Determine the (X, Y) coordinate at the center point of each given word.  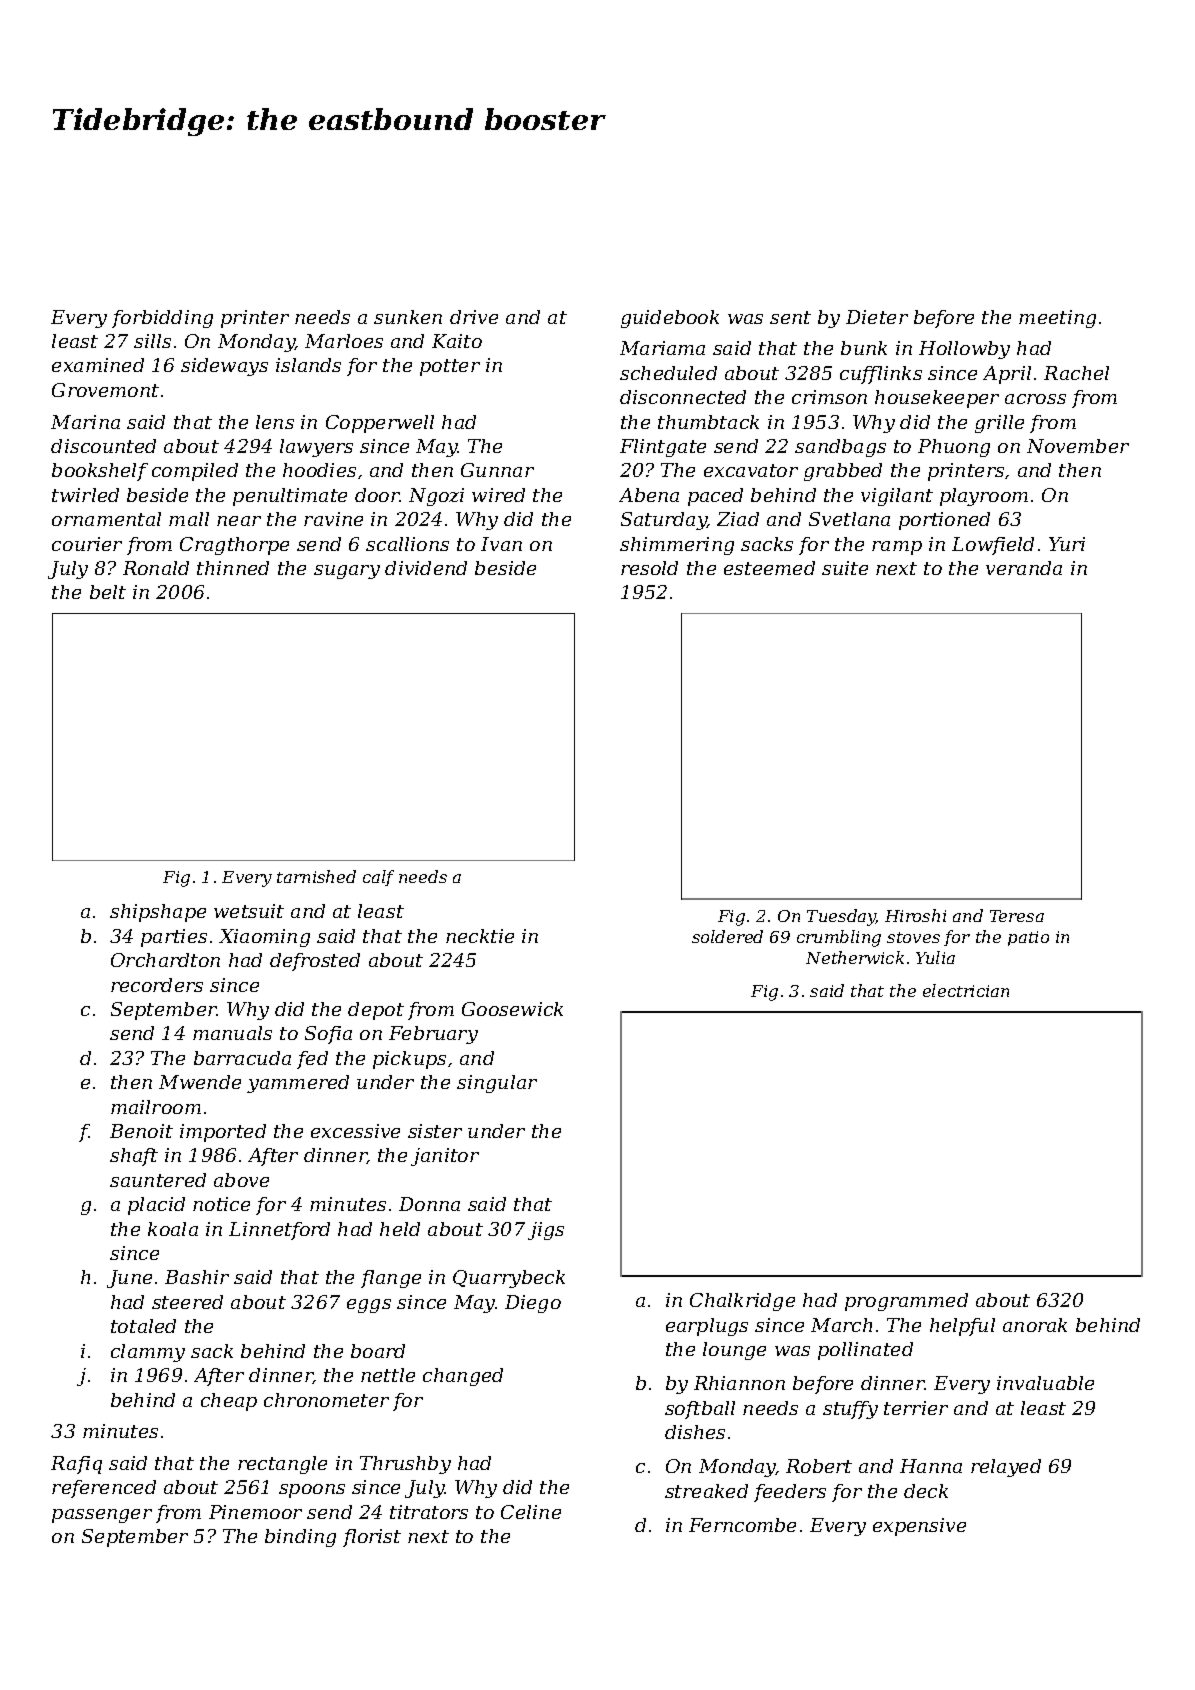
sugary (347, 572)
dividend (426, 568)
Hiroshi (915, 915)
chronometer (326, 1400)
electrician (966, 990)
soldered (727, 936)
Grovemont (105, 390)
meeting (1057, 319)
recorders (157, 985)
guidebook (670, 319)
